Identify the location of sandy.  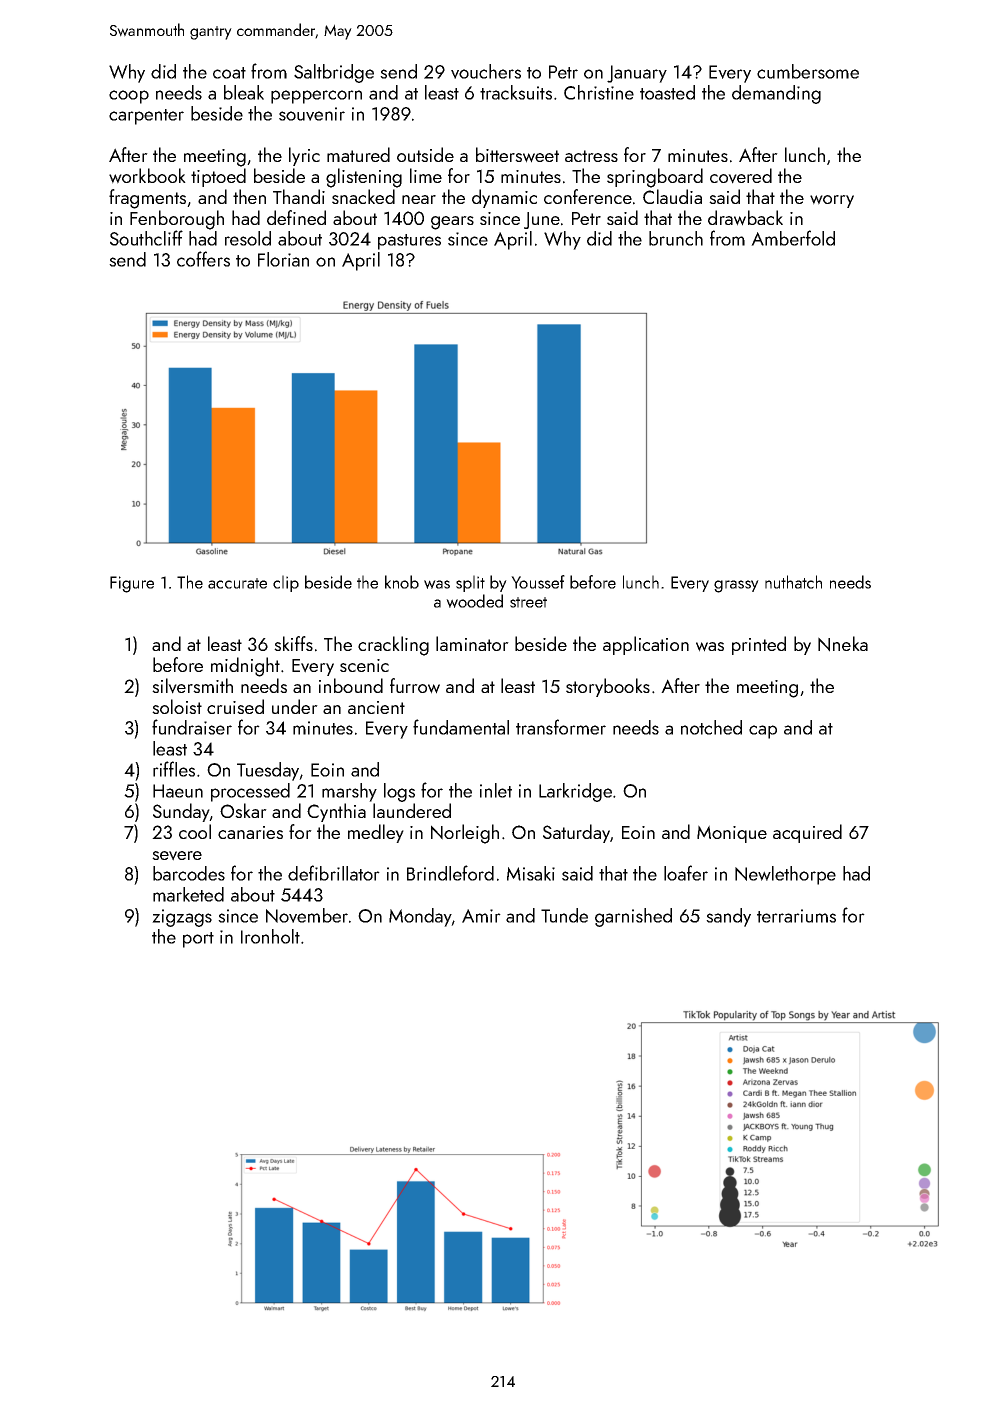
(728, 917).
